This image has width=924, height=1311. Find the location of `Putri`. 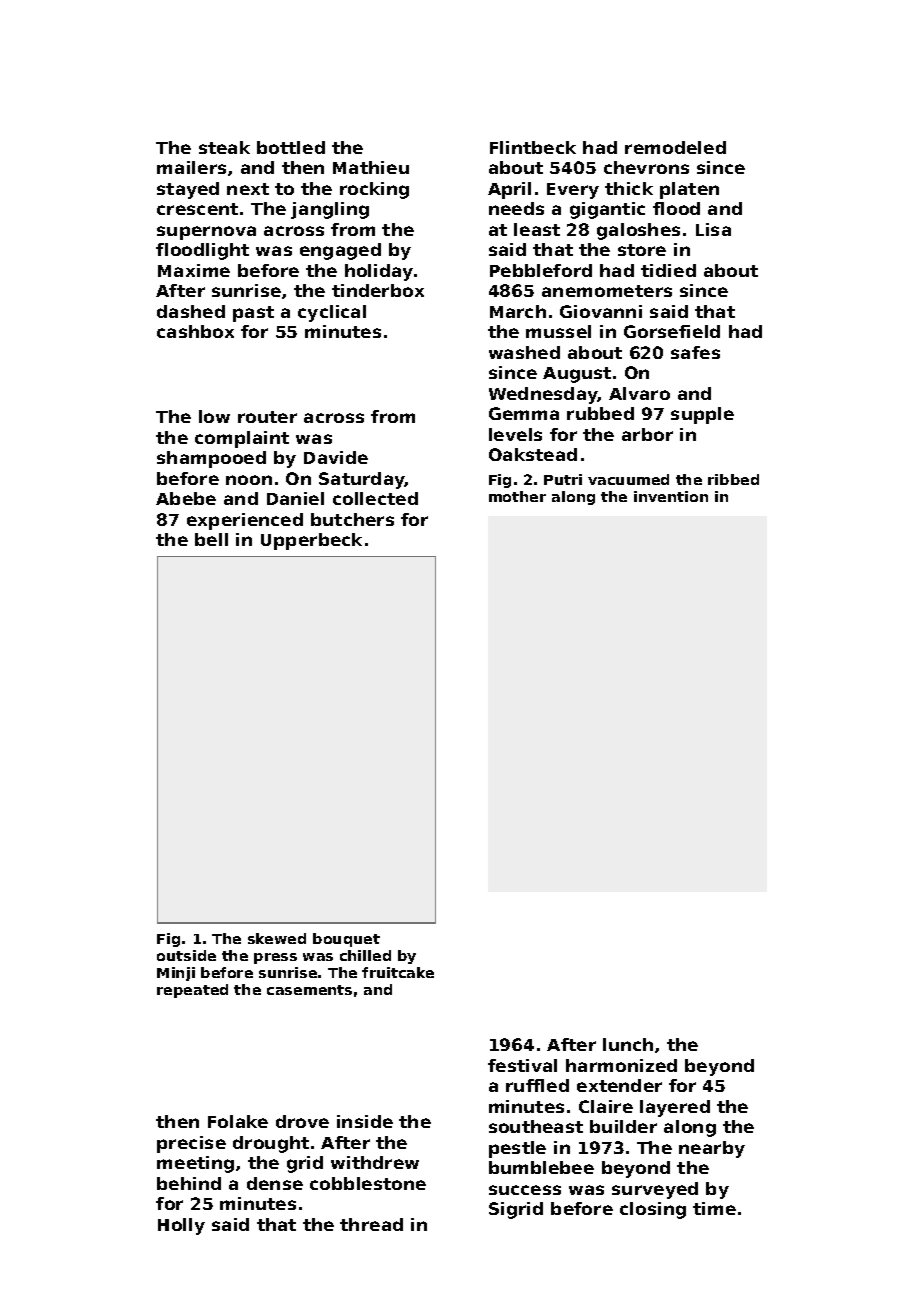

Putri is located at coordinates (563, 479).
